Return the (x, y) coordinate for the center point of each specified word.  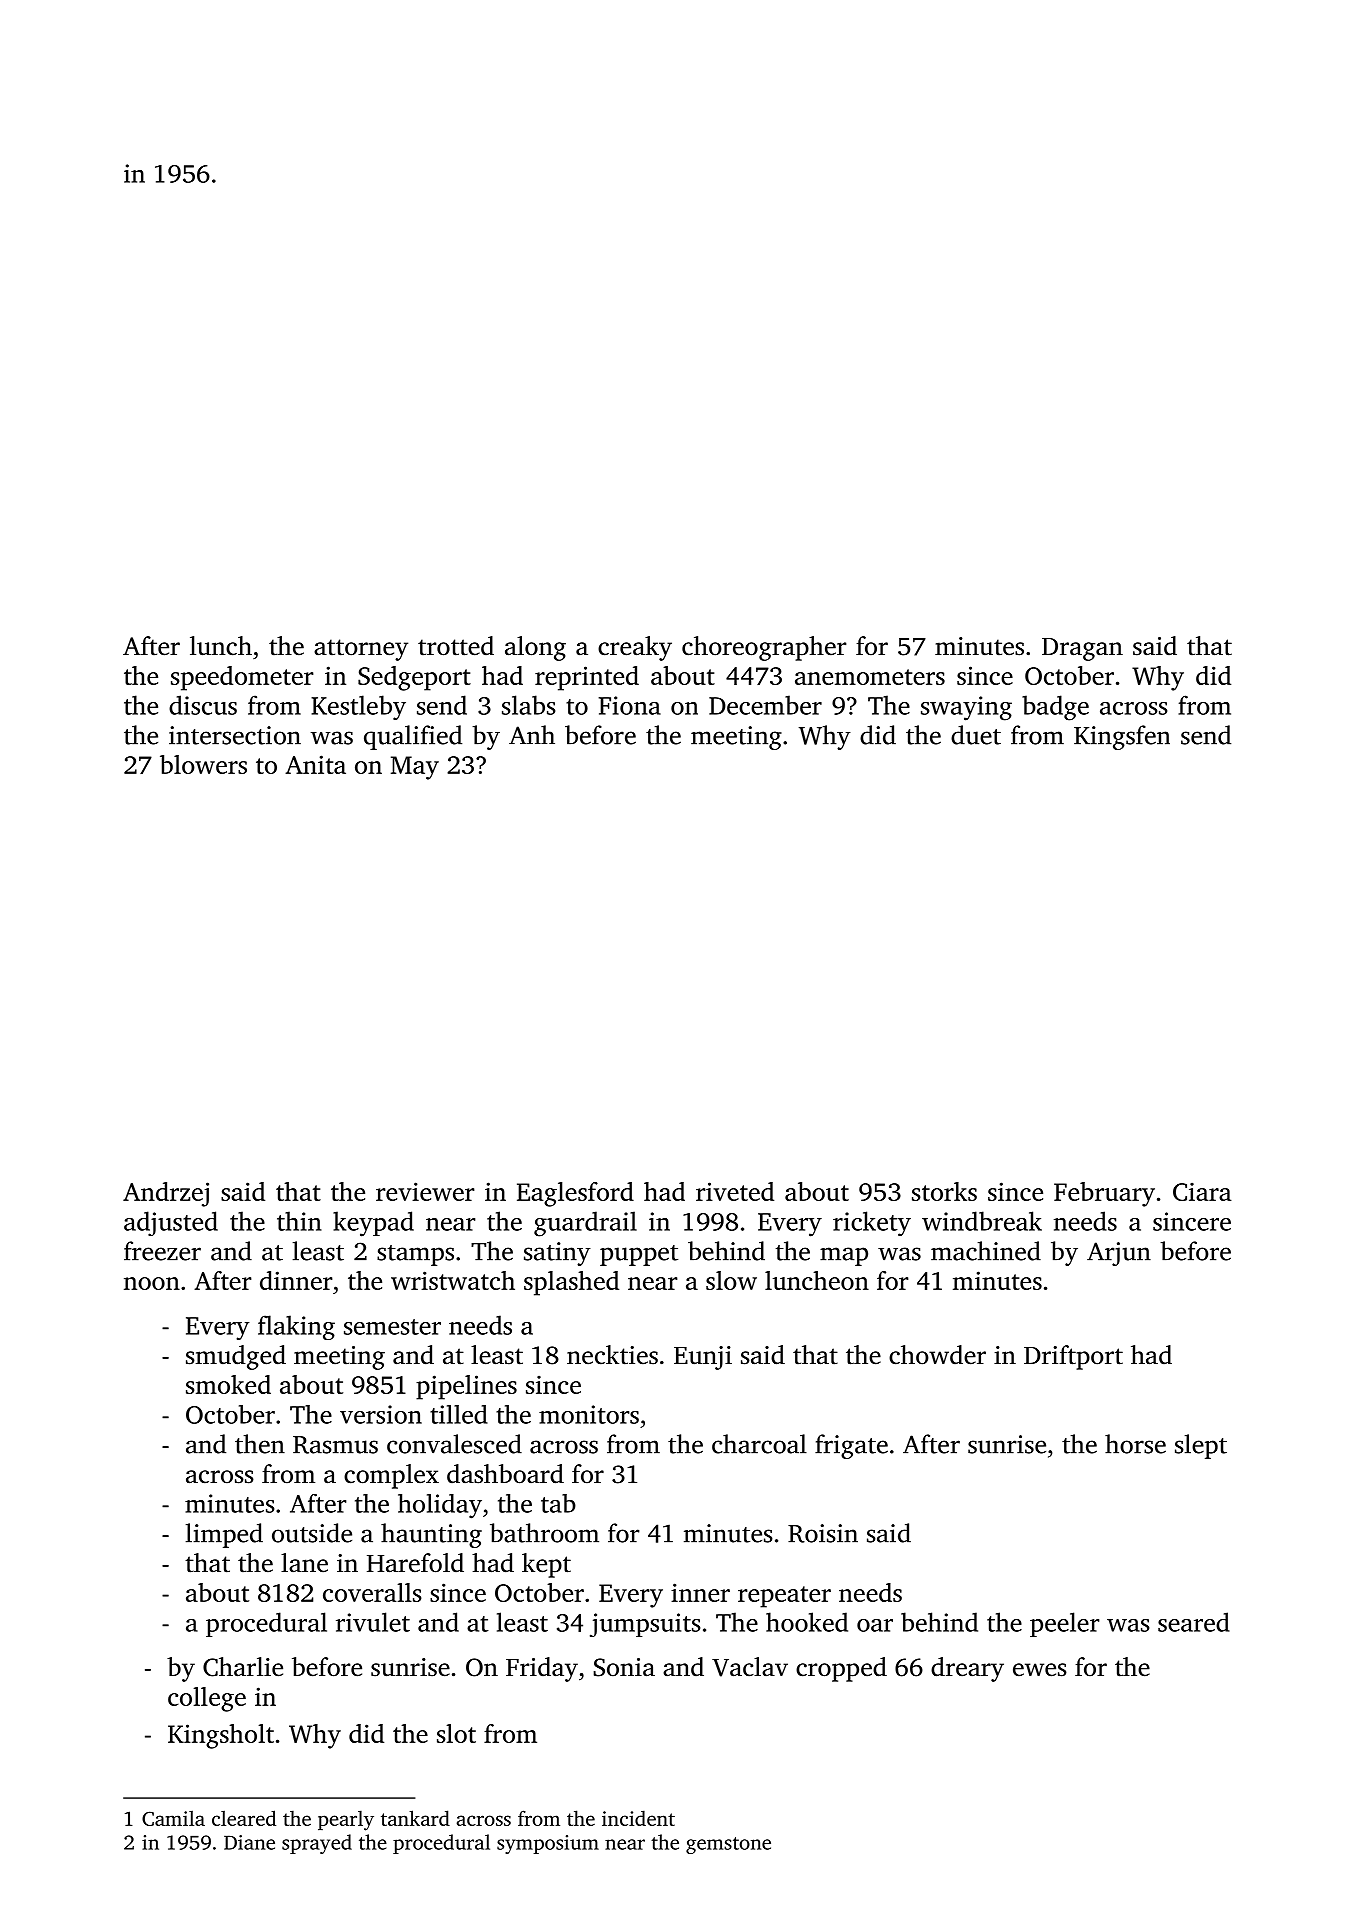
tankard (415, 1818)
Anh (532, 734)
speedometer (242, 678)
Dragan (1082, 649)
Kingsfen (1122, 737)
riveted (735, 1191)
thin (299, 1221)
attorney (361, 650)
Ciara (1202, 1191)
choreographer (764, 648)
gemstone (728, 1845)
